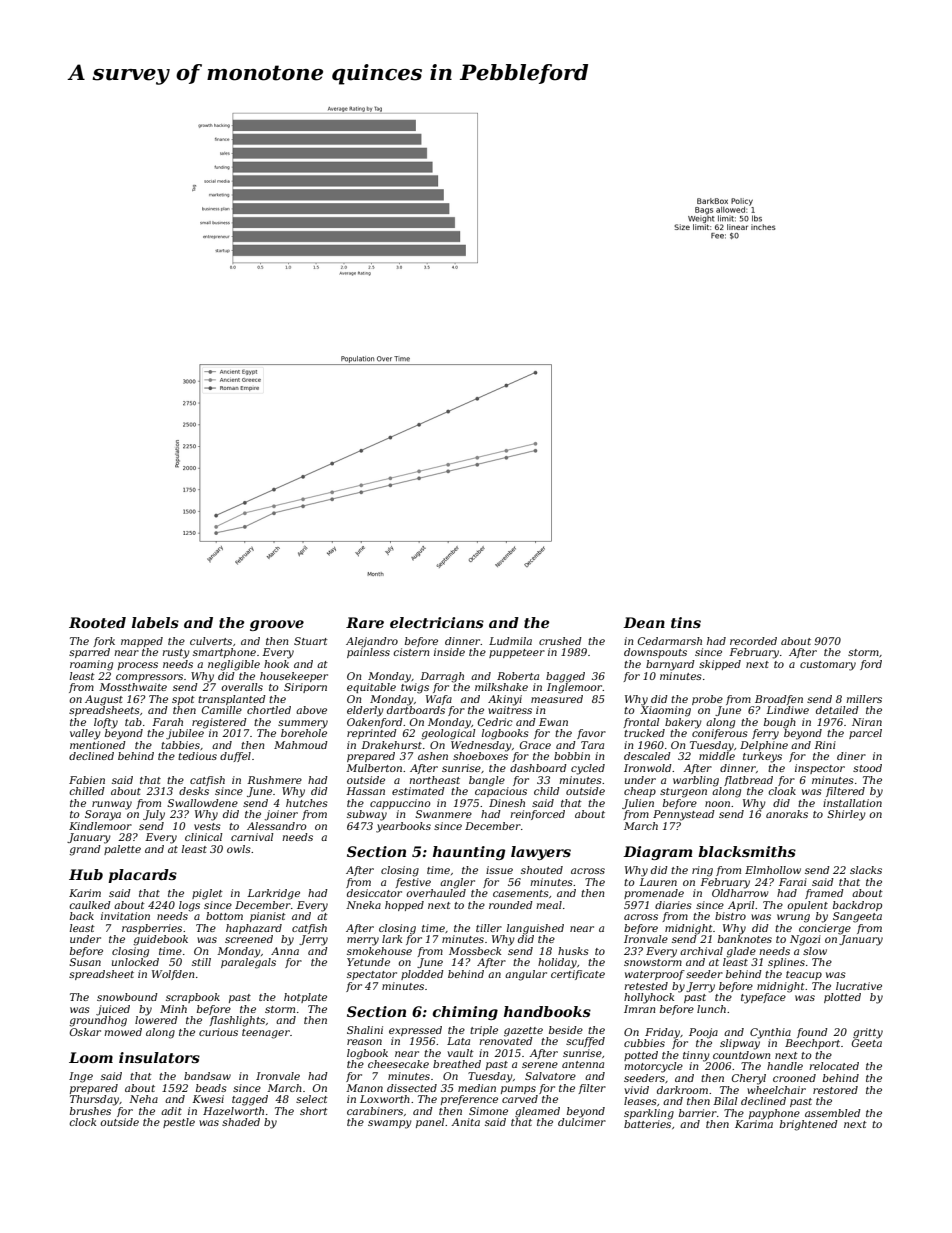 The image size is (952, 1233). I want to click on Yetunde, so click(368, 962).
